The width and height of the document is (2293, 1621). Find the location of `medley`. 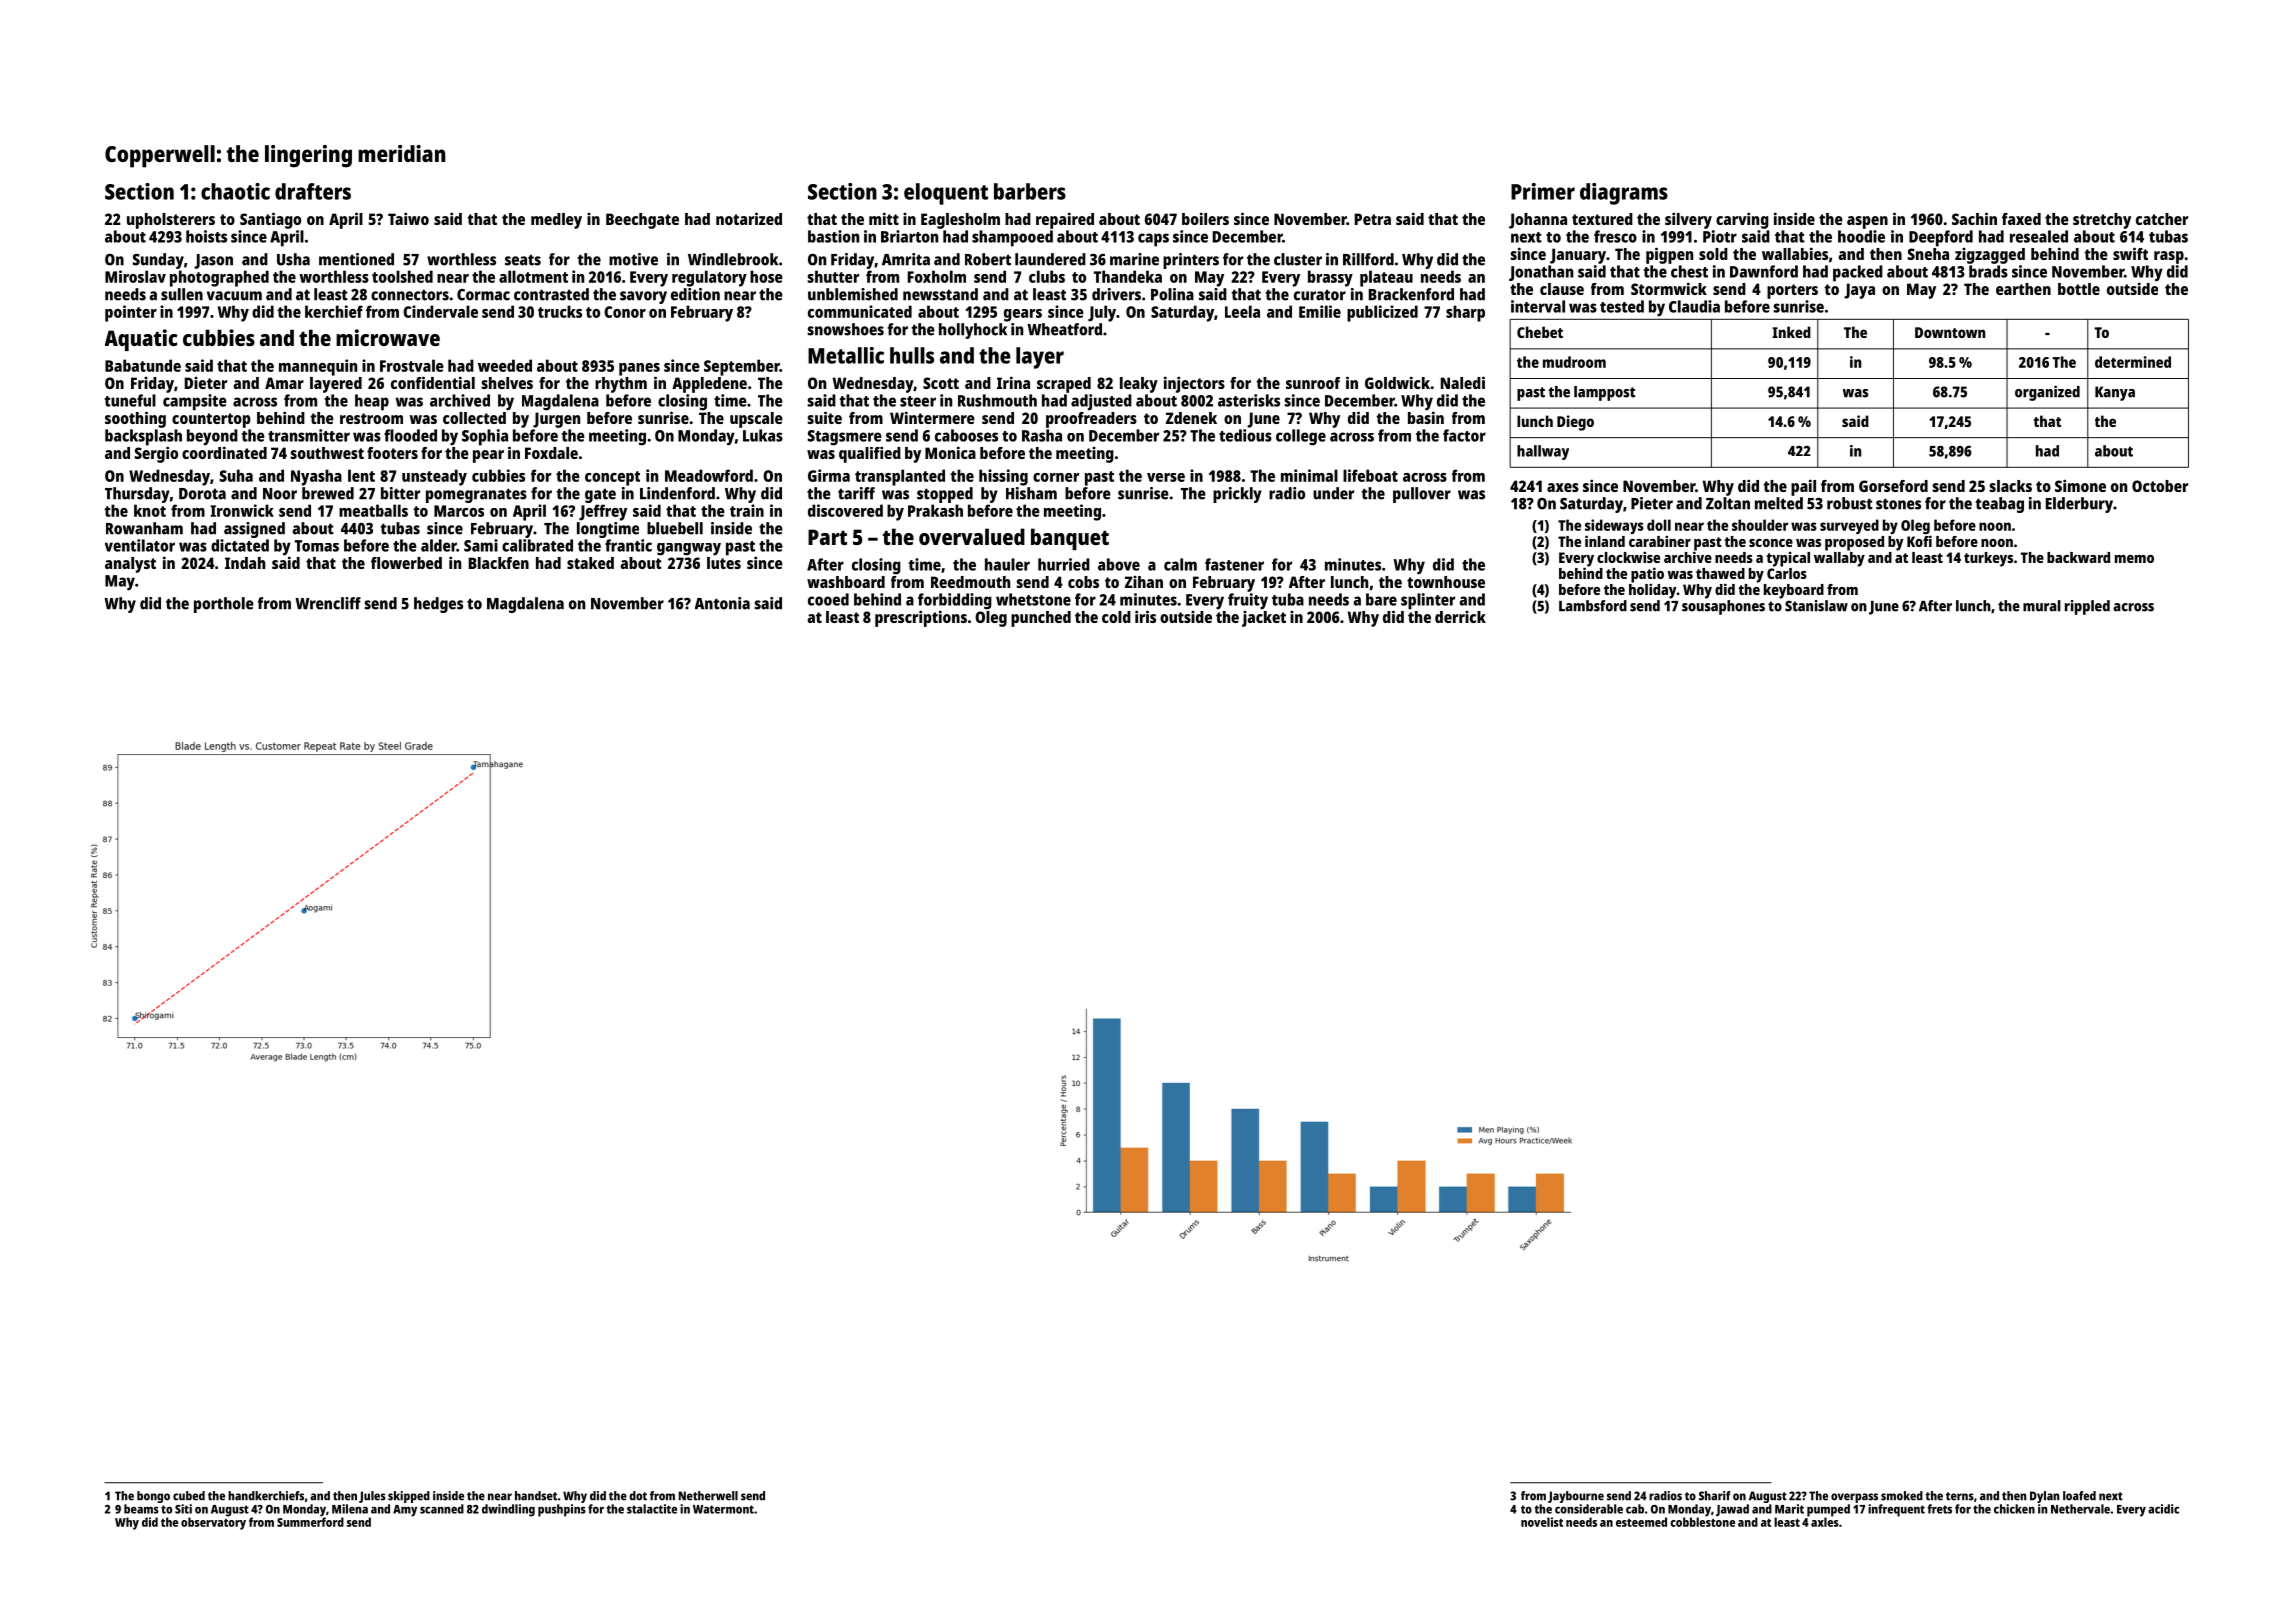

medley is located at coordinates (556, 221).
